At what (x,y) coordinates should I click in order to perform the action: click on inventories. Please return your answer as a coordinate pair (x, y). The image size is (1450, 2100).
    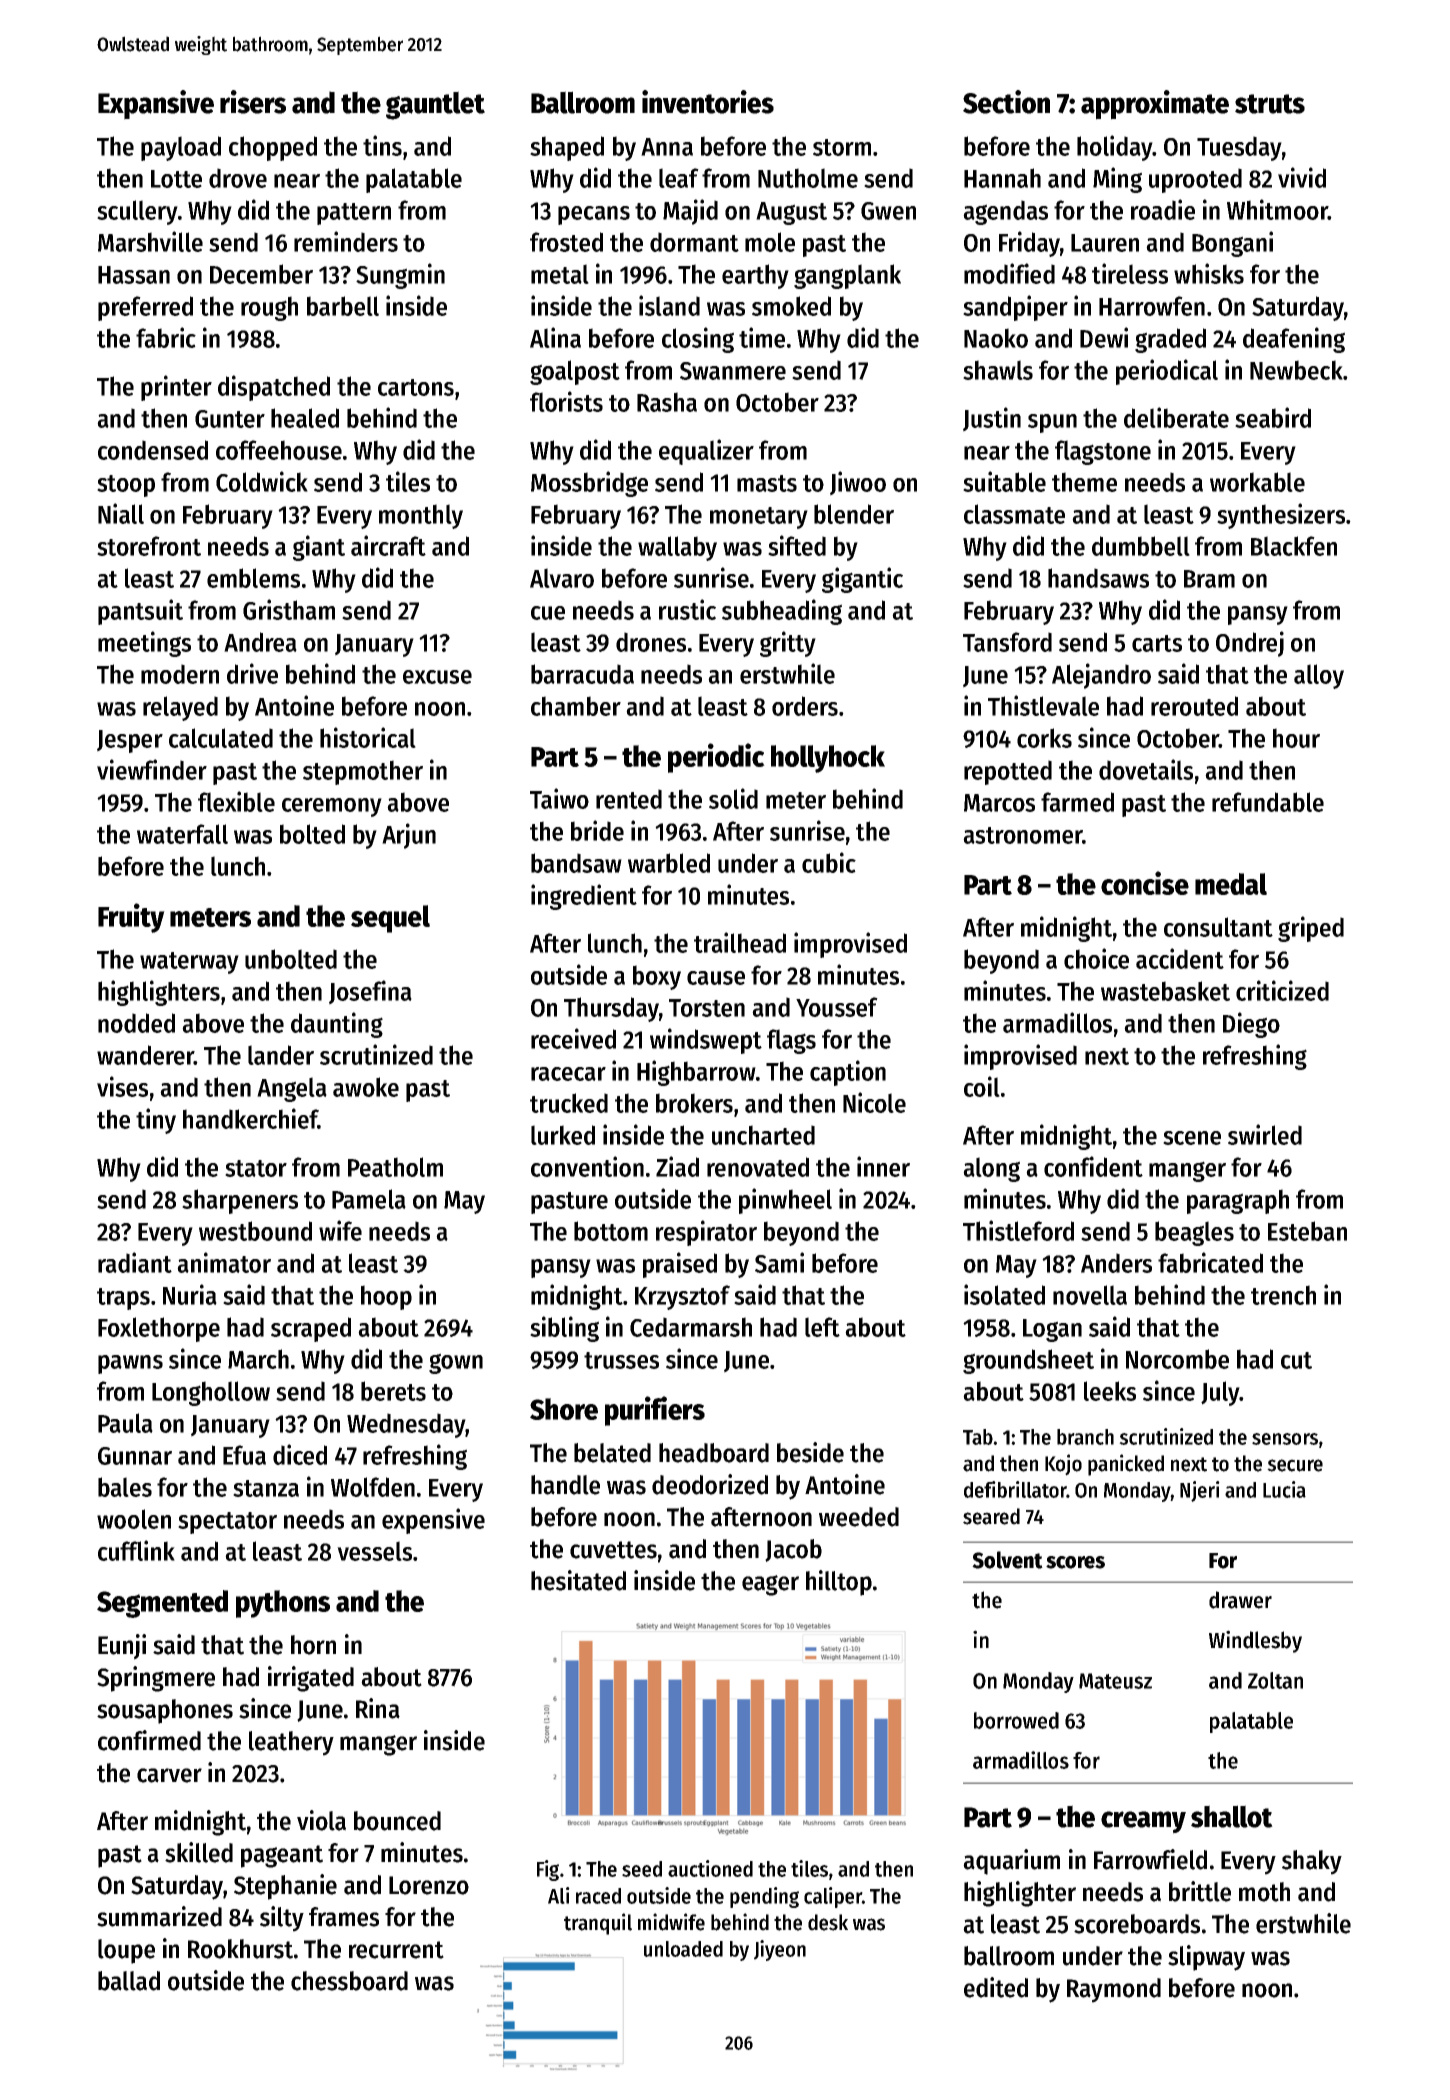
    Looking at the image, I should click on (708, 102).
